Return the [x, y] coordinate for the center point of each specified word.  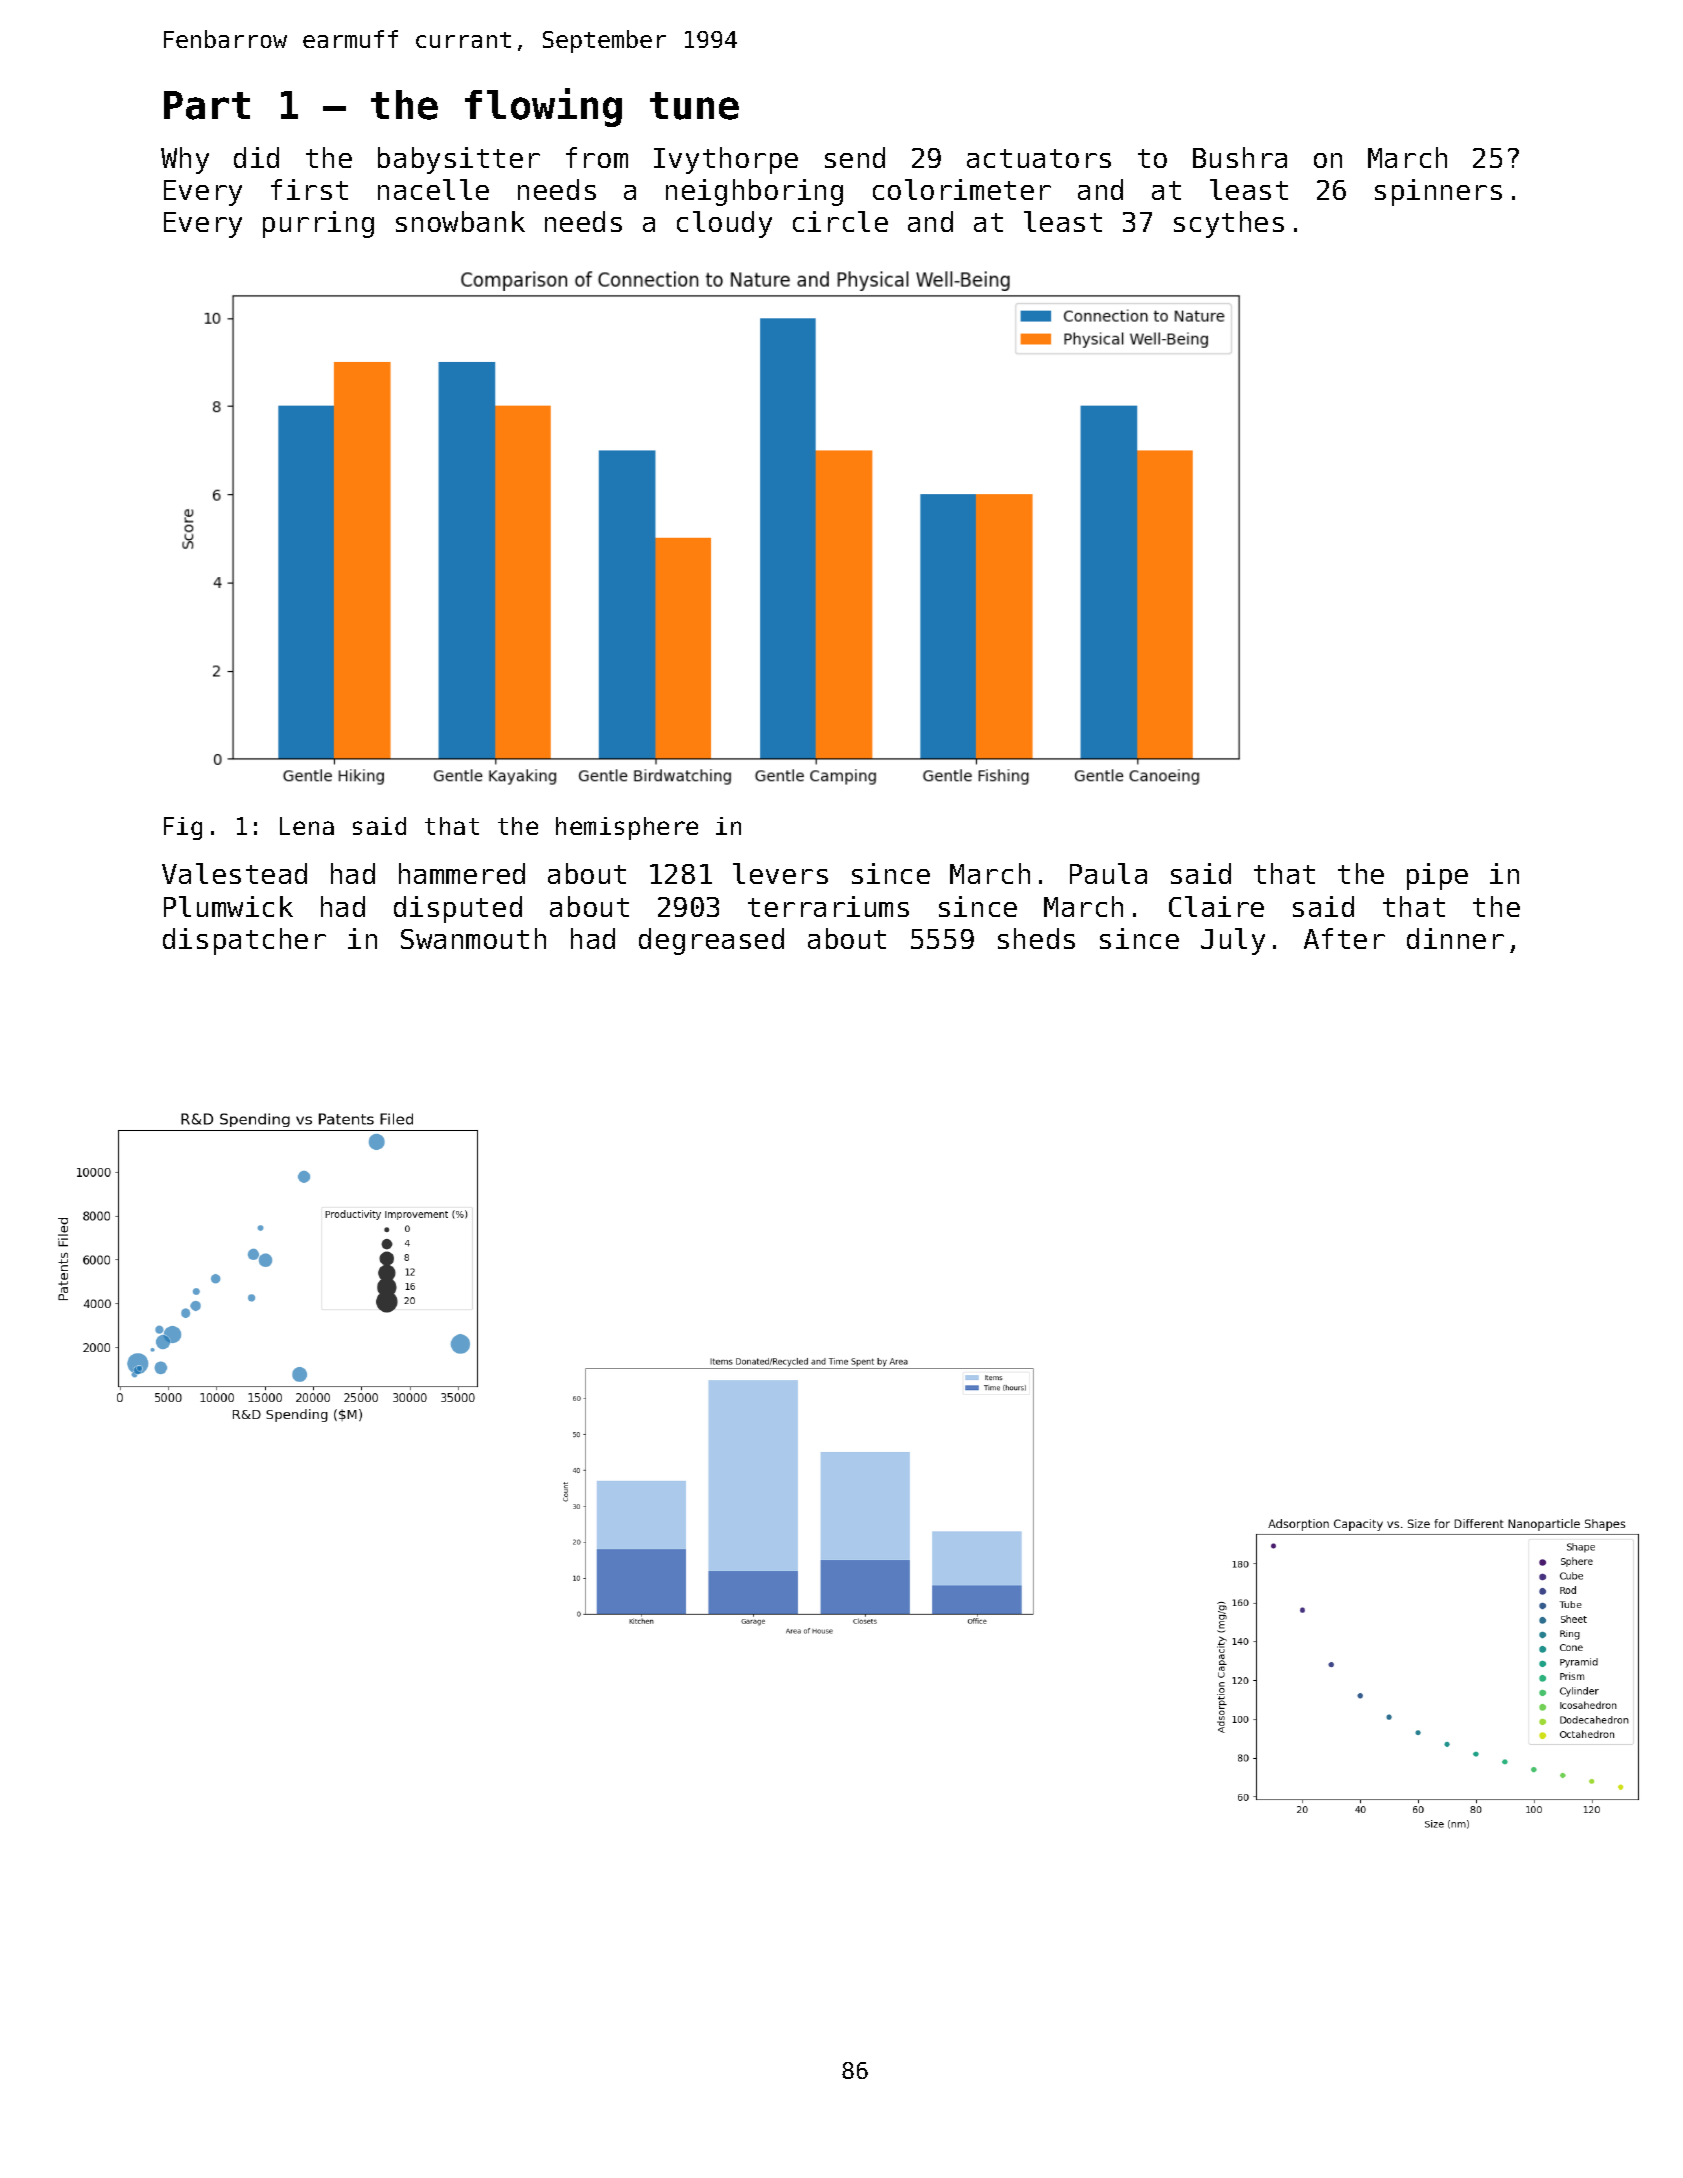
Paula [1108, 873]
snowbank [460, 221]
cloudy [724, 224]
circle [840, 221]
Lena [307, 826]
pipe [1437, 876]
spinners [1438, 192]
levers [780, 873]
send [855, 157]
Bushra [1240, 157]
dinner [1455, 938]
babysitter [459, 160]
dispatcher [244, 941]
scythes [1229, 224]
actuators [1039, 158]
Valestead [234, 873]
